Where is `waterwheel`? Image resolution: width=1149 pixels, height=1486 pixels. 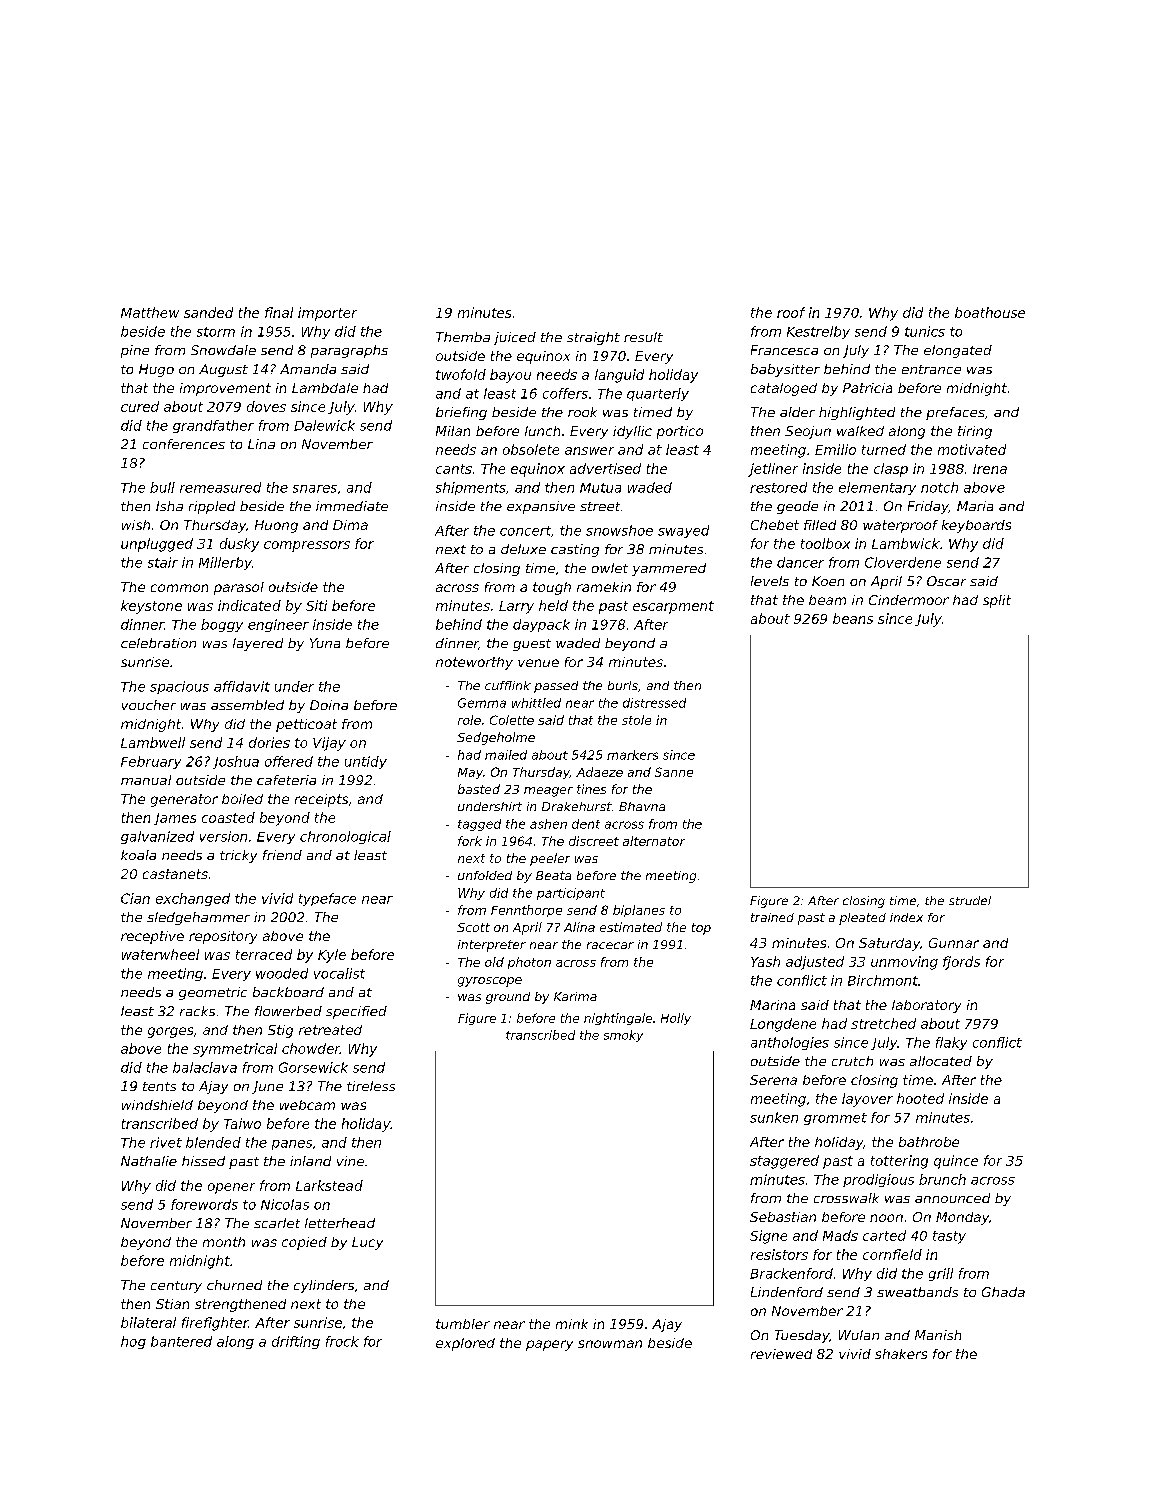
waterwheel is located at coordinates (160, 954).
